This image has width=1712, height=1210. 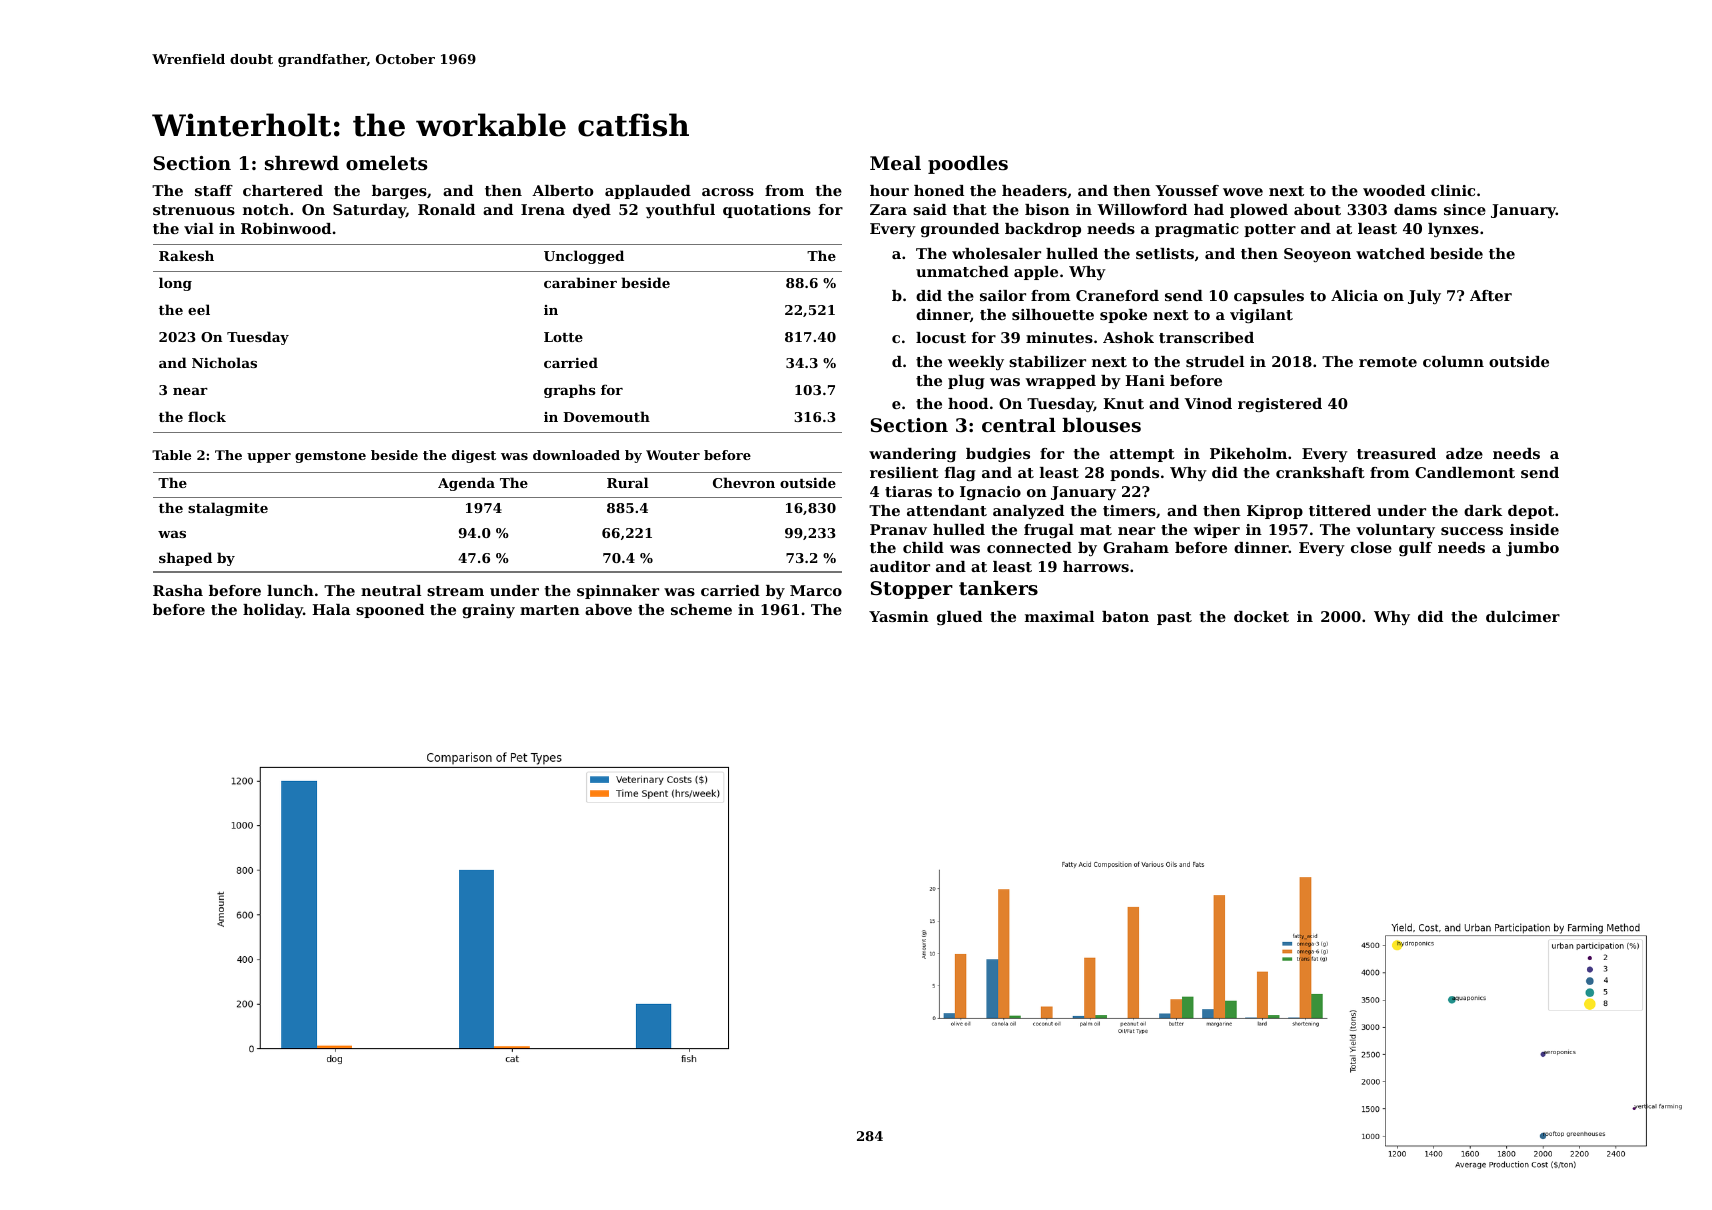 I want to click on Agenda, so click(x=466, y=484).
